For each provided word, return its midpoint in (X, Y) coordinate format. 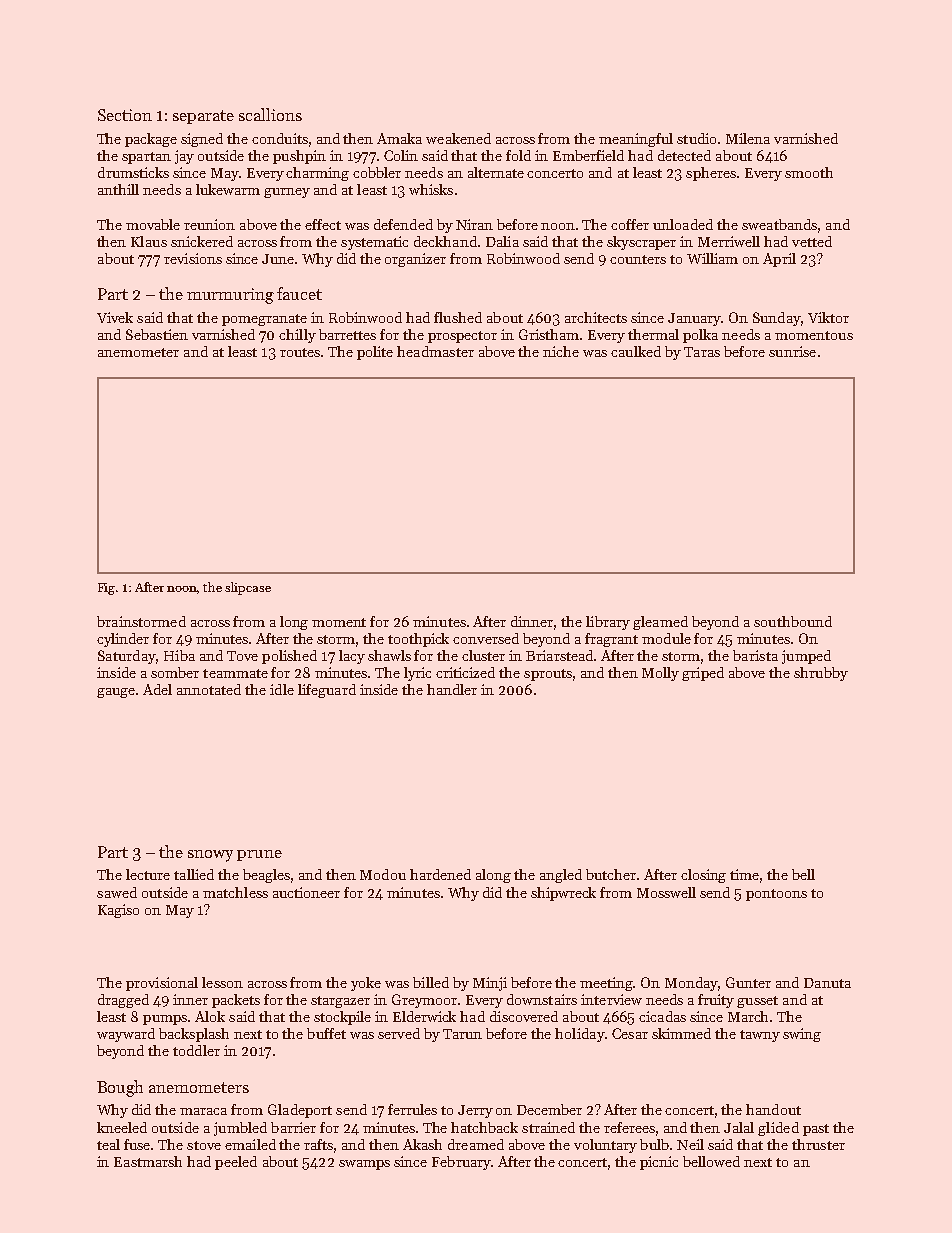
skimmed (681, 1033)
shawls (389, 655)
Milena (748, 138)
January (695, 319)
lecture (148, 874)
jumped (806, 657)
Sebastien (157, 334)
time (744, 874)
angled (561, 876)
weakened (458, 138)
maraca (203, 1111)
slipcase (248, 588)
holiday (580, 1035)
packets (236, 1001)
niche (561, 351)
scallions (270, 114)
